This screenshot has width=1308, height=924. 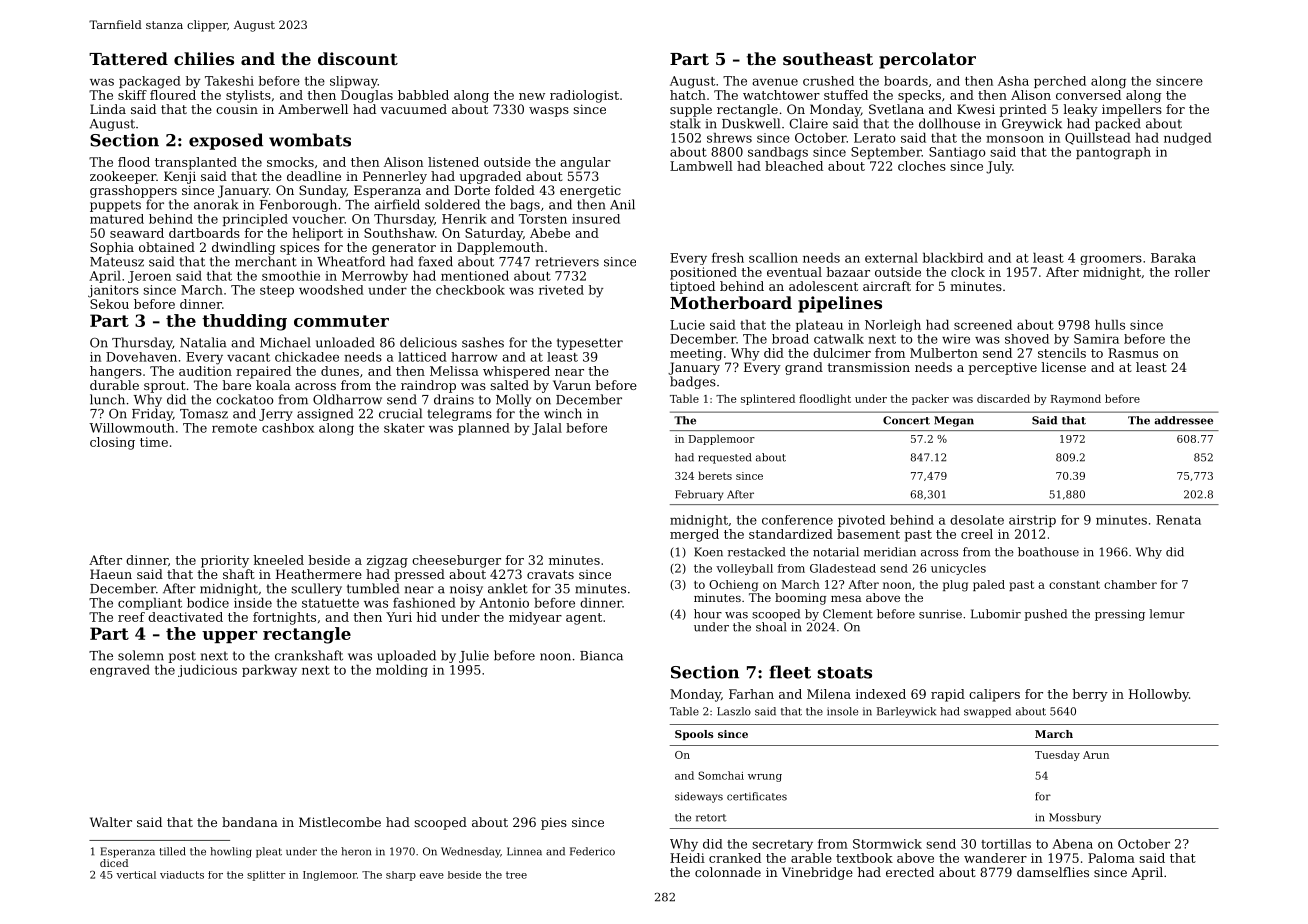 What do you see at coordinates (112, 443) in the screenshot?
I see `closing` at bounding box center [112, 443].
